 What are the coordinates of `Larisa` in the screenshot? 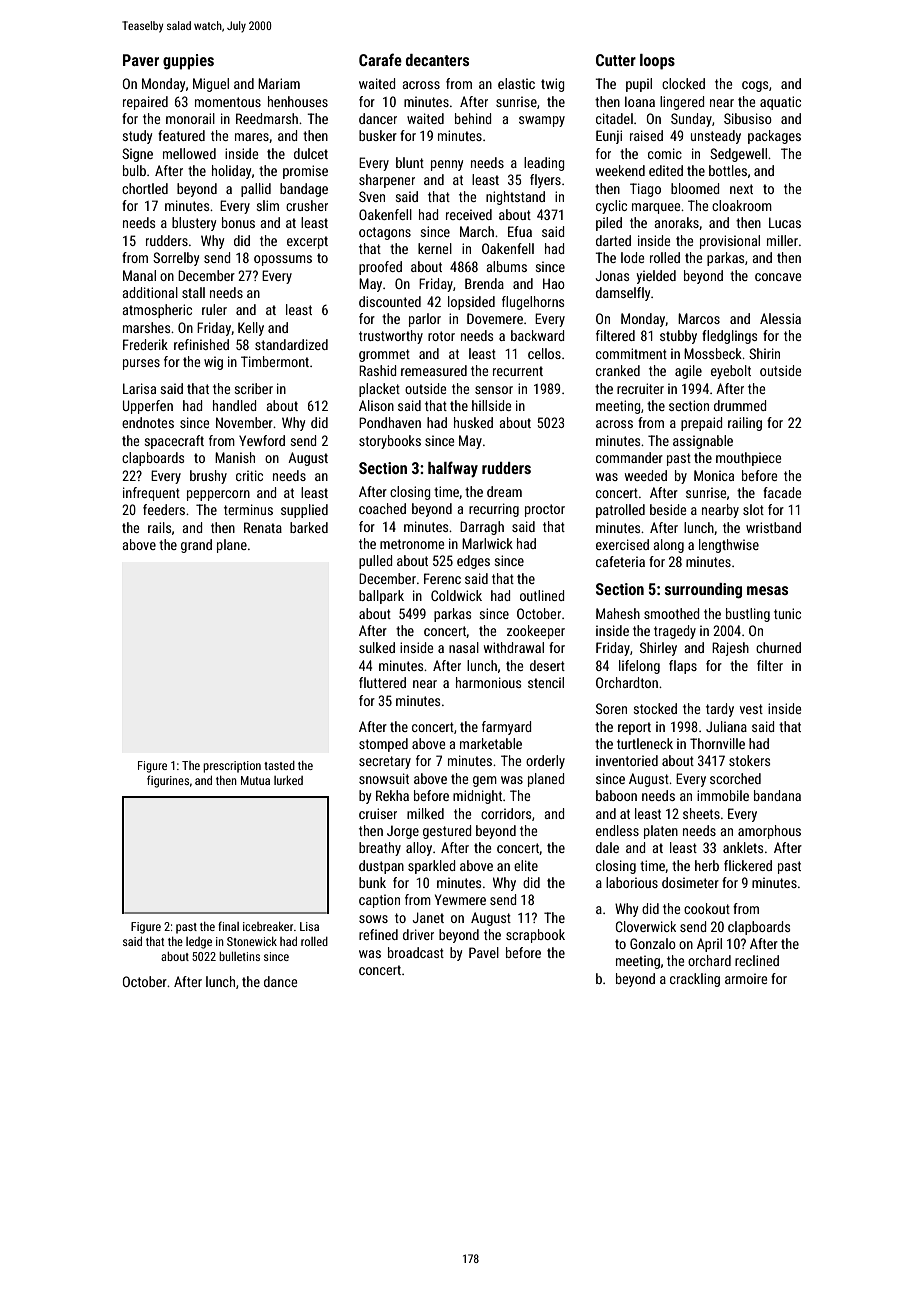 It's located at (139, 388).
